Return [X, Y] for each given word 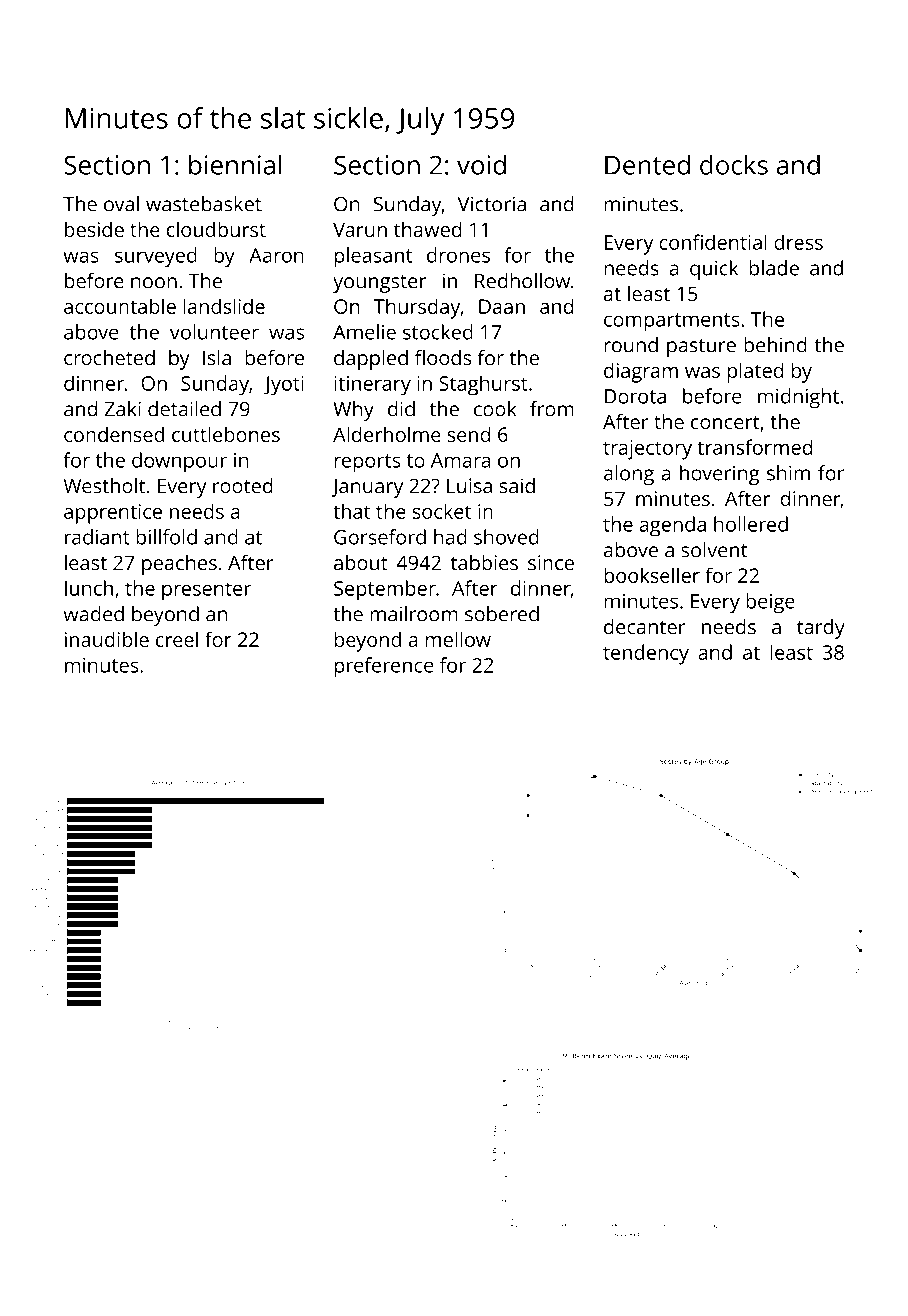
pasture [701, 348]
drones [458, 255]
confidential [713, 242]
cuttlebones [226, 434]
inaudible [107, 639]
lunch [89, 588]
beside [94, 229]
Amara [460, 460]
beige [770, 603]
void [481, 164]
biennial [235, 164]
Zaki [123, 409]
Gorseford [380, 537]
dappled [371, 359]
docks [734, 164]
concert [725, 423]
